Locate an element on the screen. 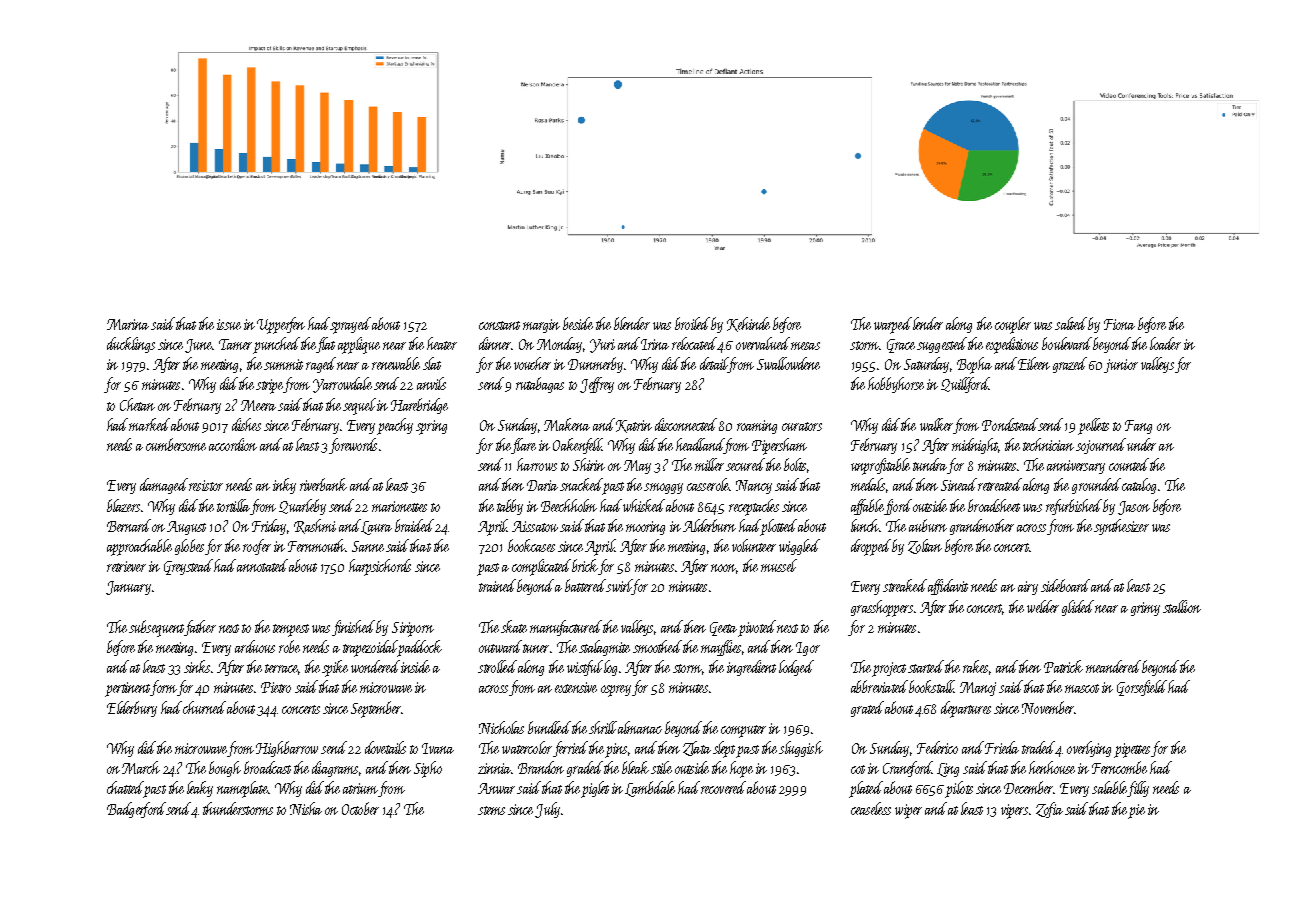 The width and height of the screenshot is (1308, 924). Tamer is located at coordinates (235, 344).
